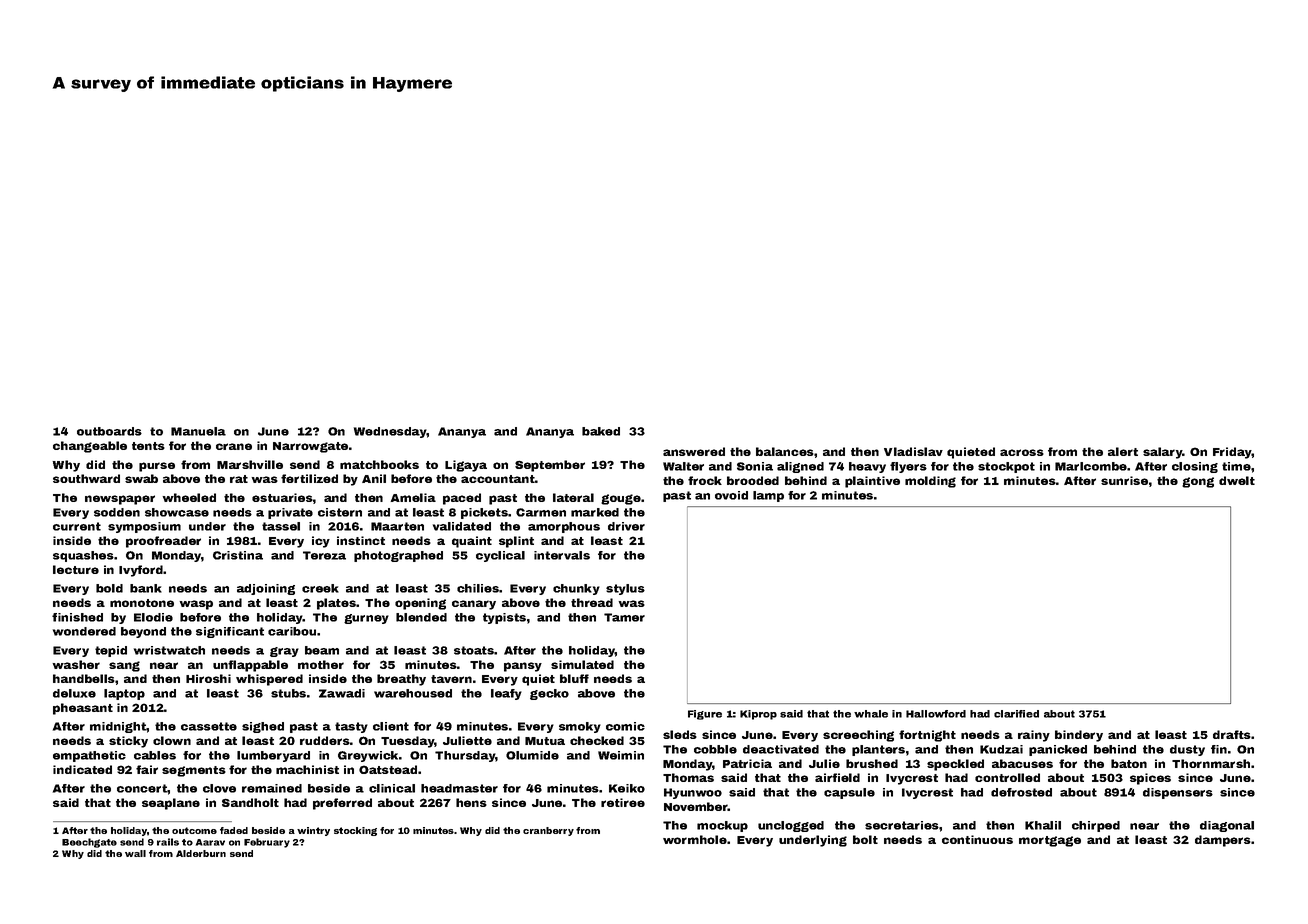  Describe the element at coordinates (504, 618) in the screenshot. I see `typists` at that location.
